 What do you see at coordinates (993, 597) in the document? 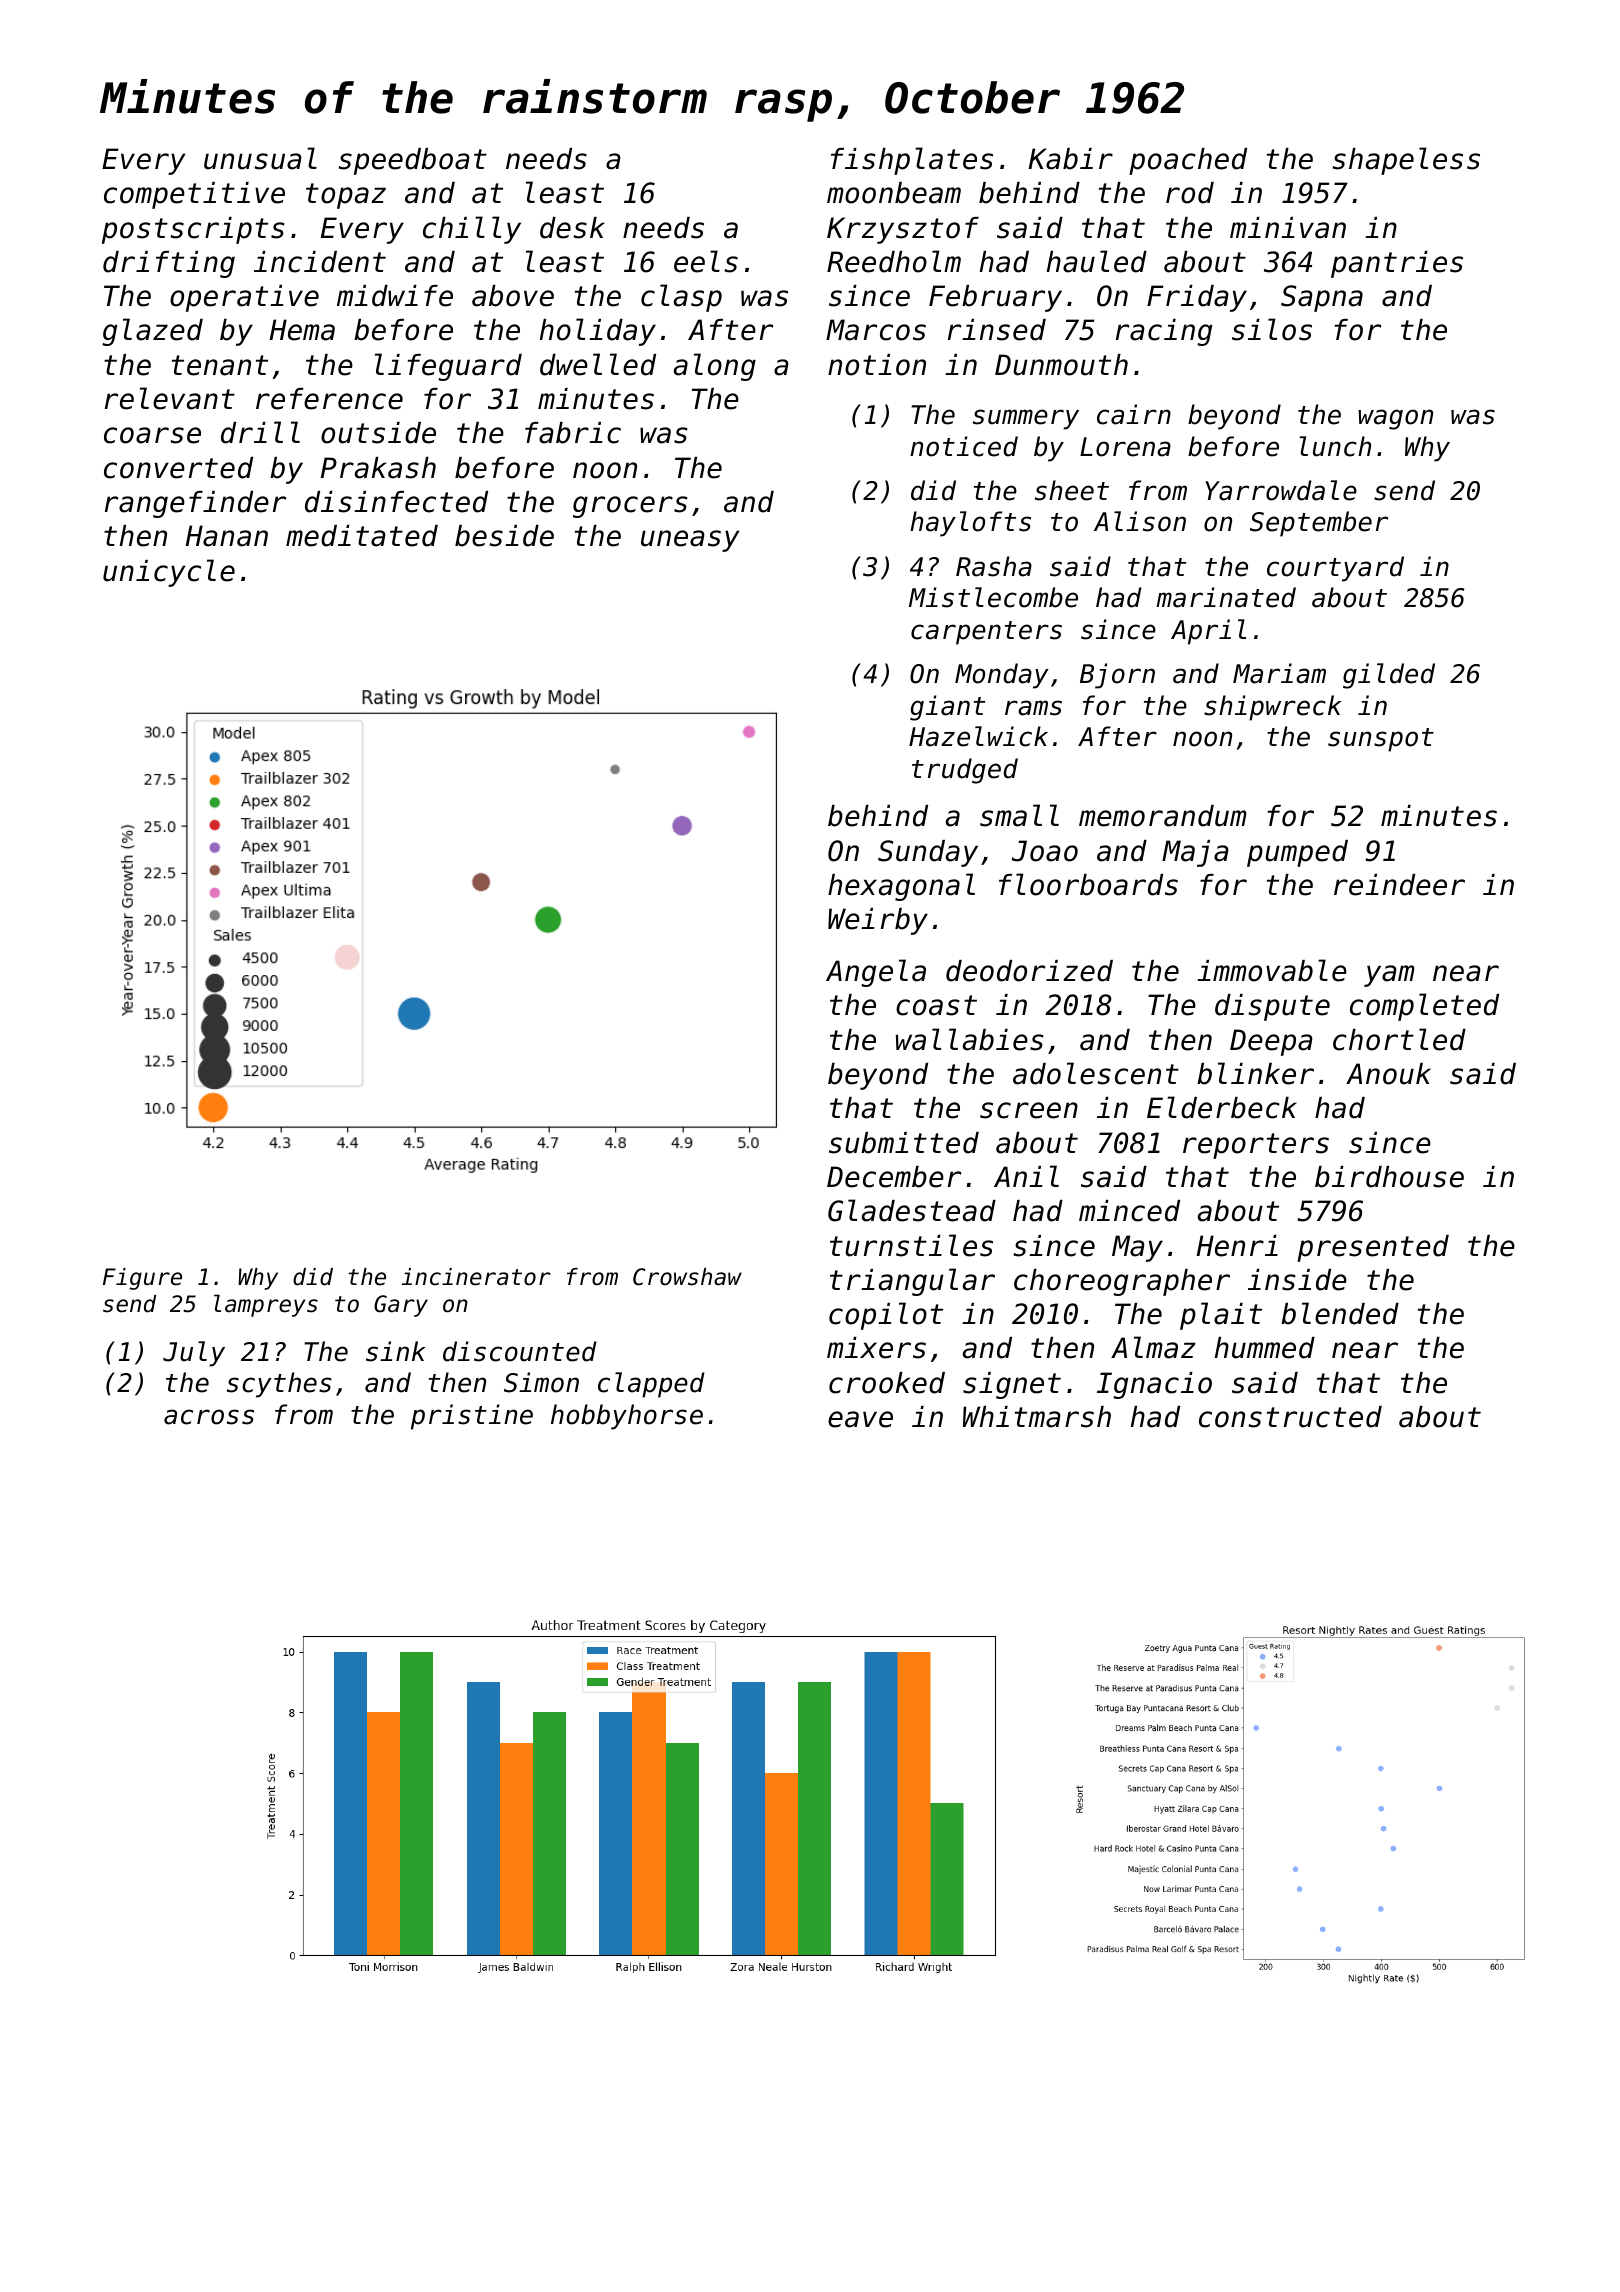
I see `Mistlecombe` at bounding box center [993, 597].
